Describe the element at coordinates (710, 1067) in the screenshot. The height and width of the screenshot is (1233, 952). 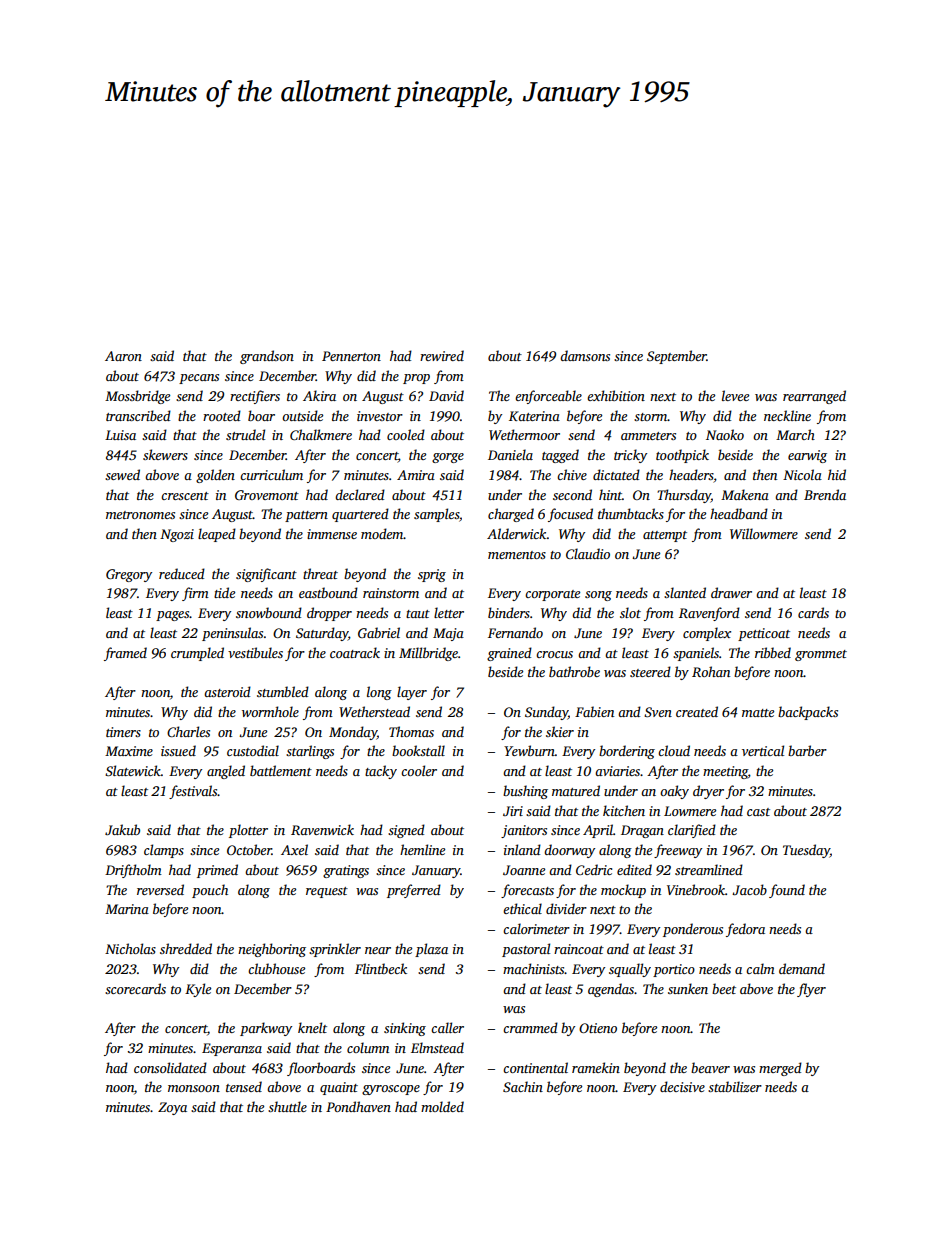
I see `beaver` at that location.
